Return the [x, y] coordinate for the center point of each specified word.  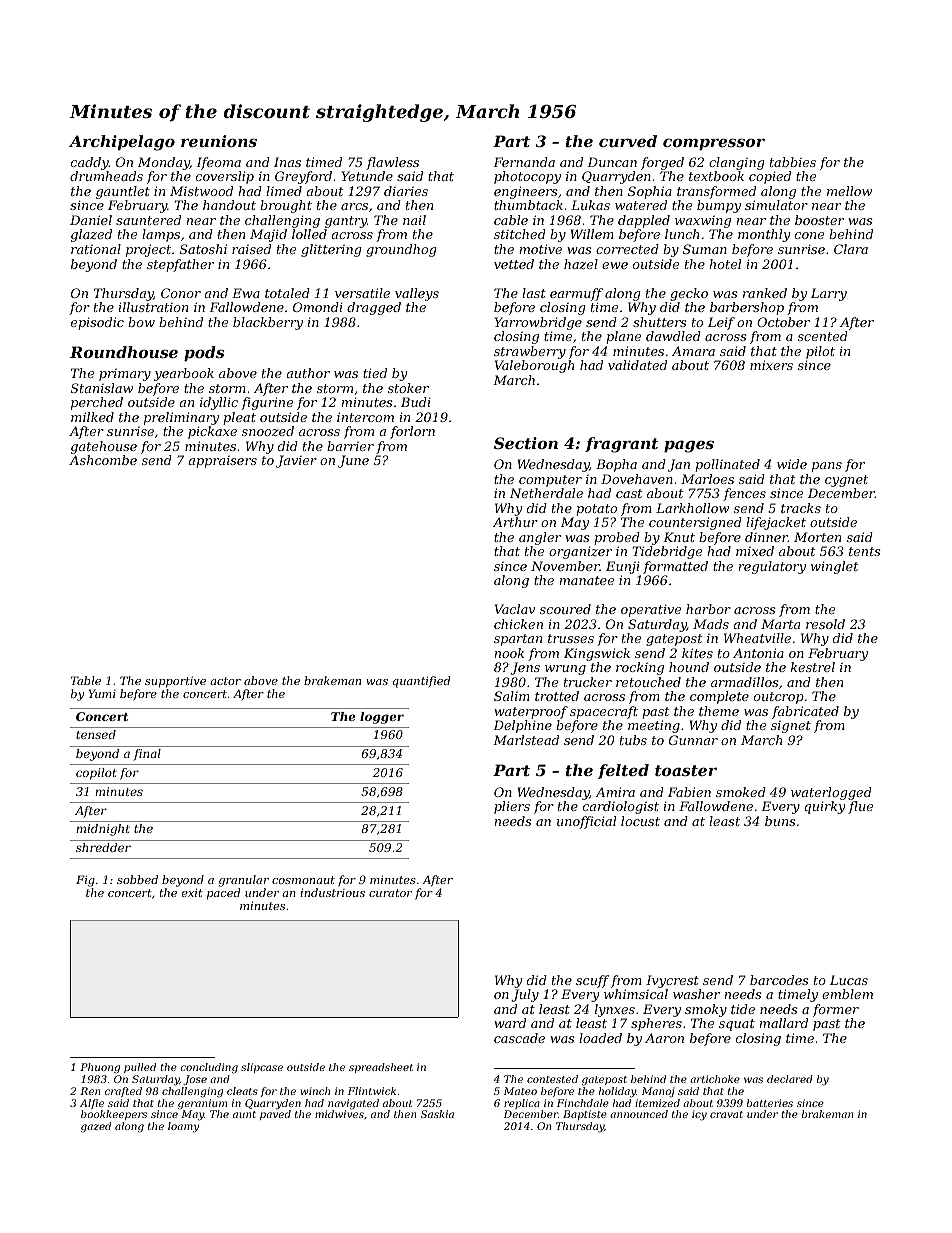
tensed [96, 734]
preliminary [181, 418]
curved [628, 141]
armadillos [744, 682]
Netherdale [546, 493]
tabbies [793, 162]
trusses [571, 638]
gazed [96, 1127]
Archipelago [122, 143]
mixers [771, 365]
